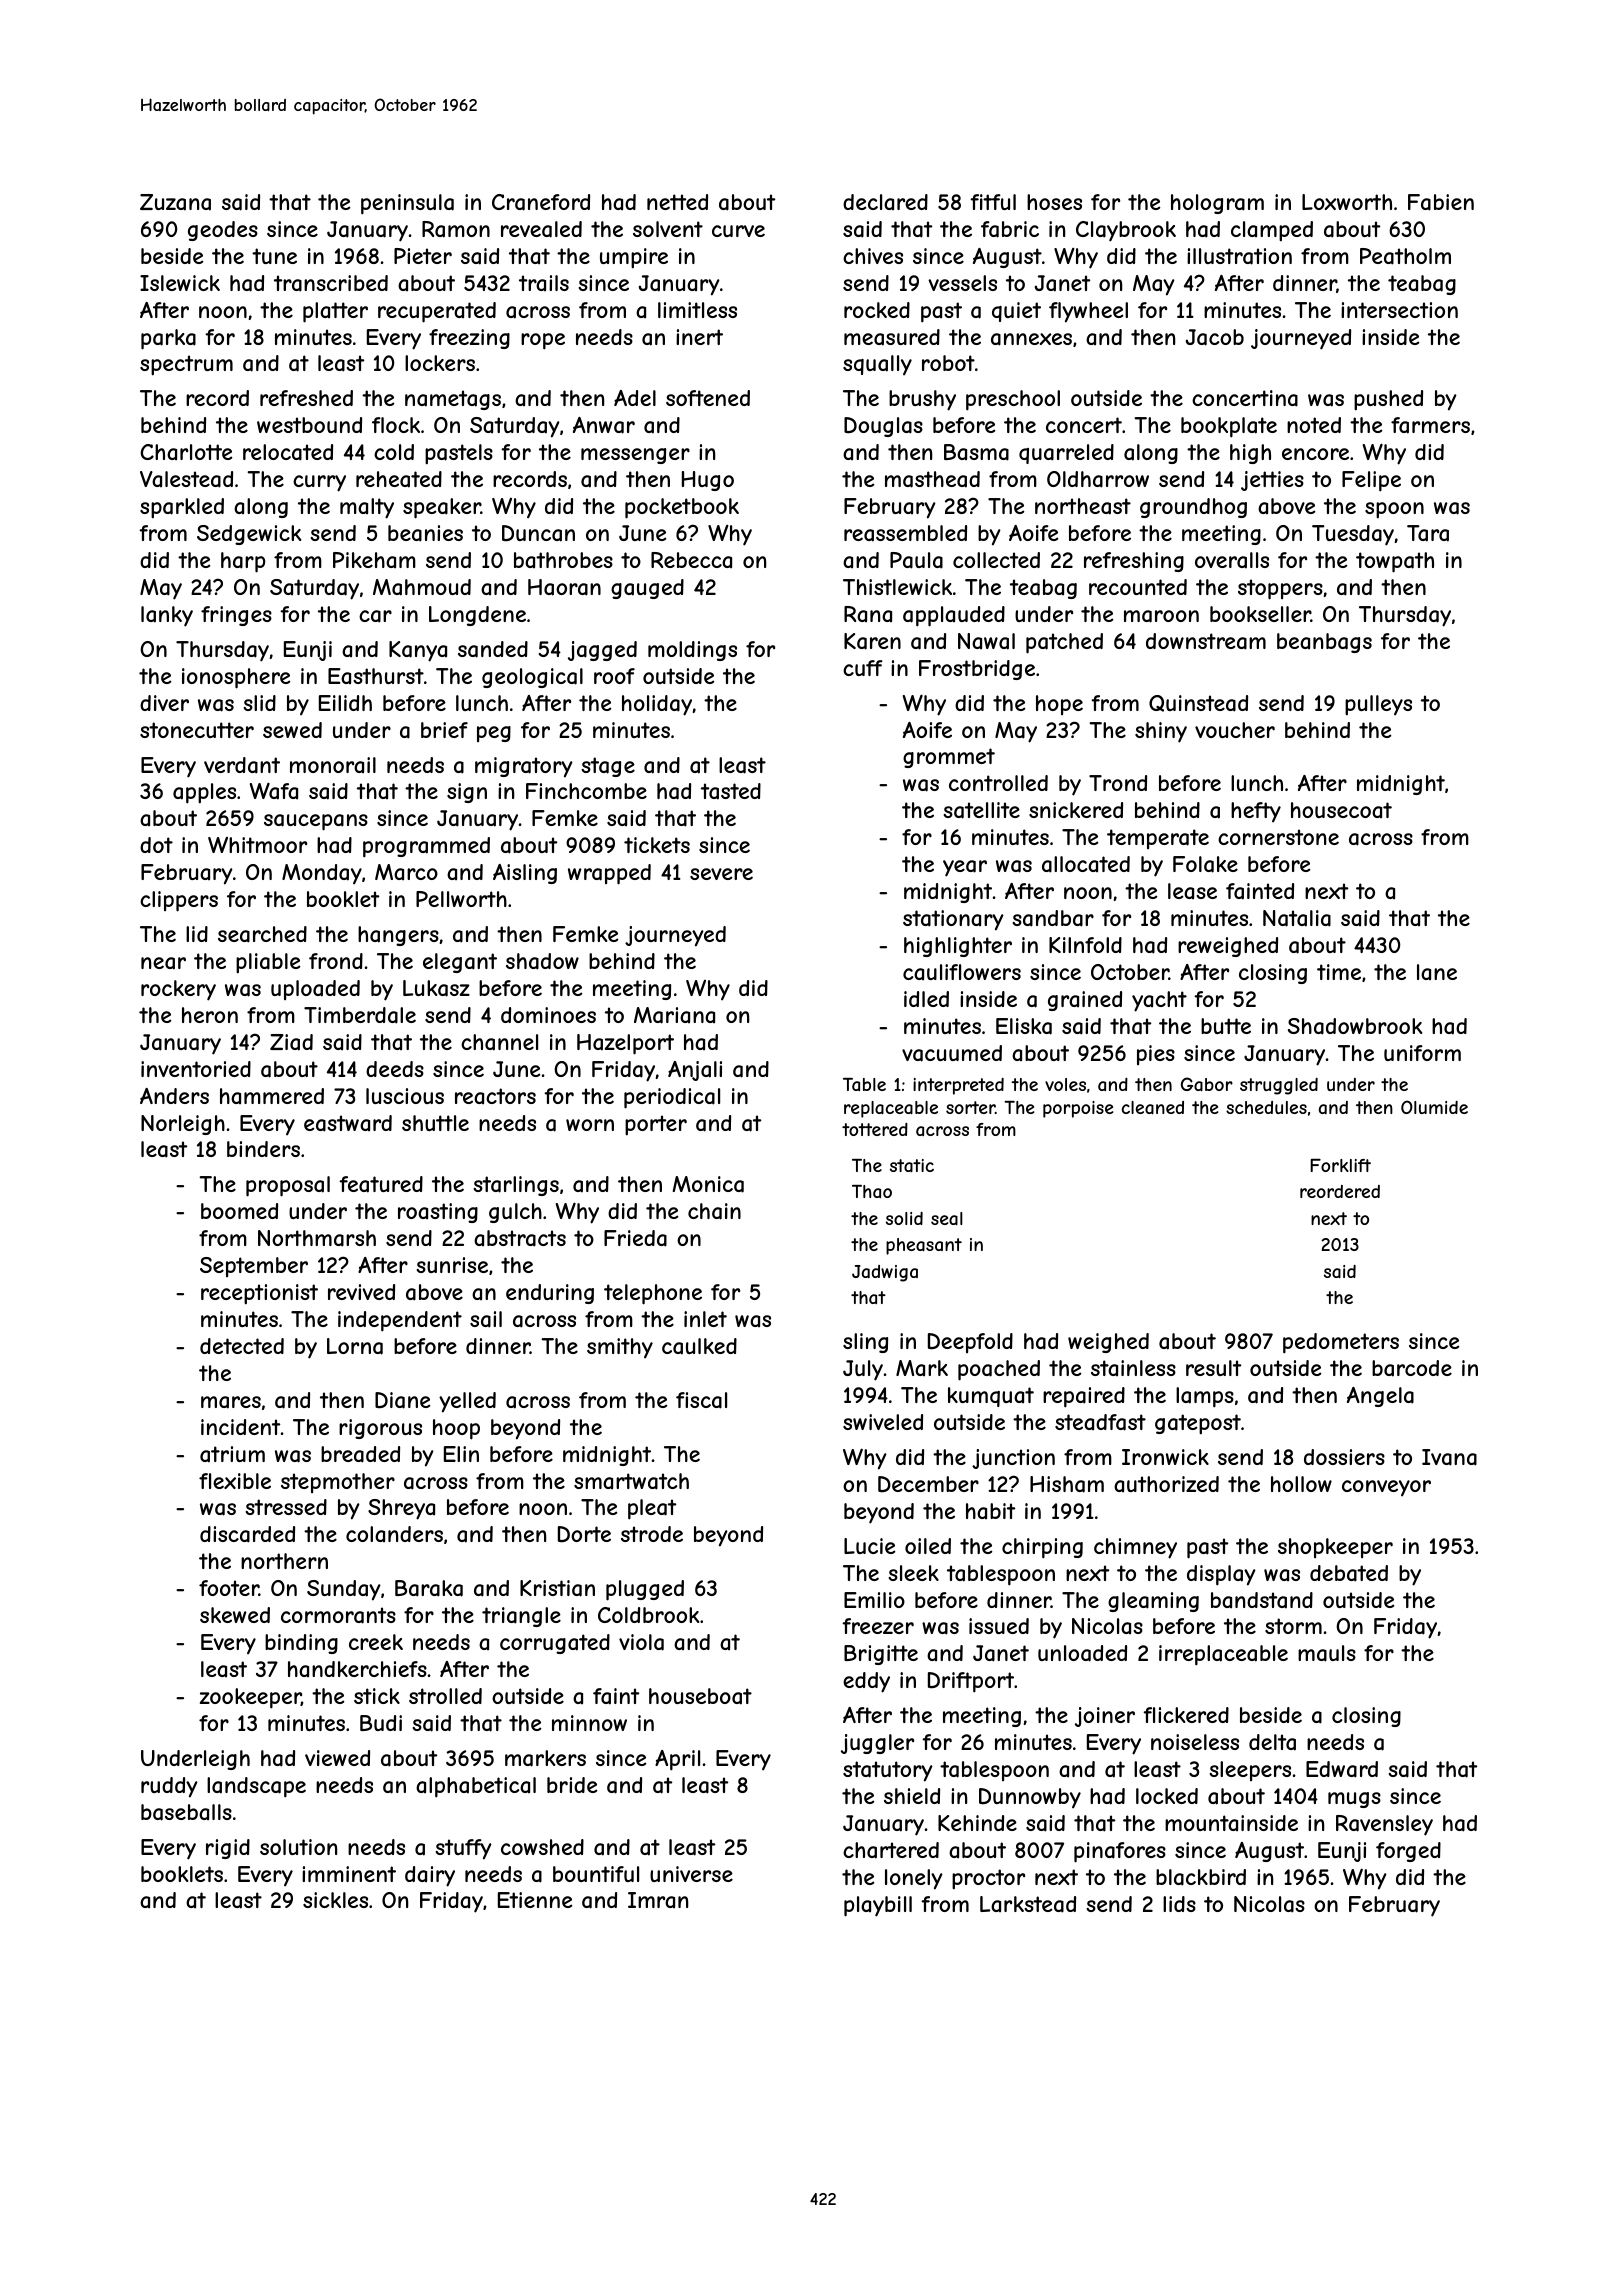  I want to click on reordered, so click(1340, 1191).
